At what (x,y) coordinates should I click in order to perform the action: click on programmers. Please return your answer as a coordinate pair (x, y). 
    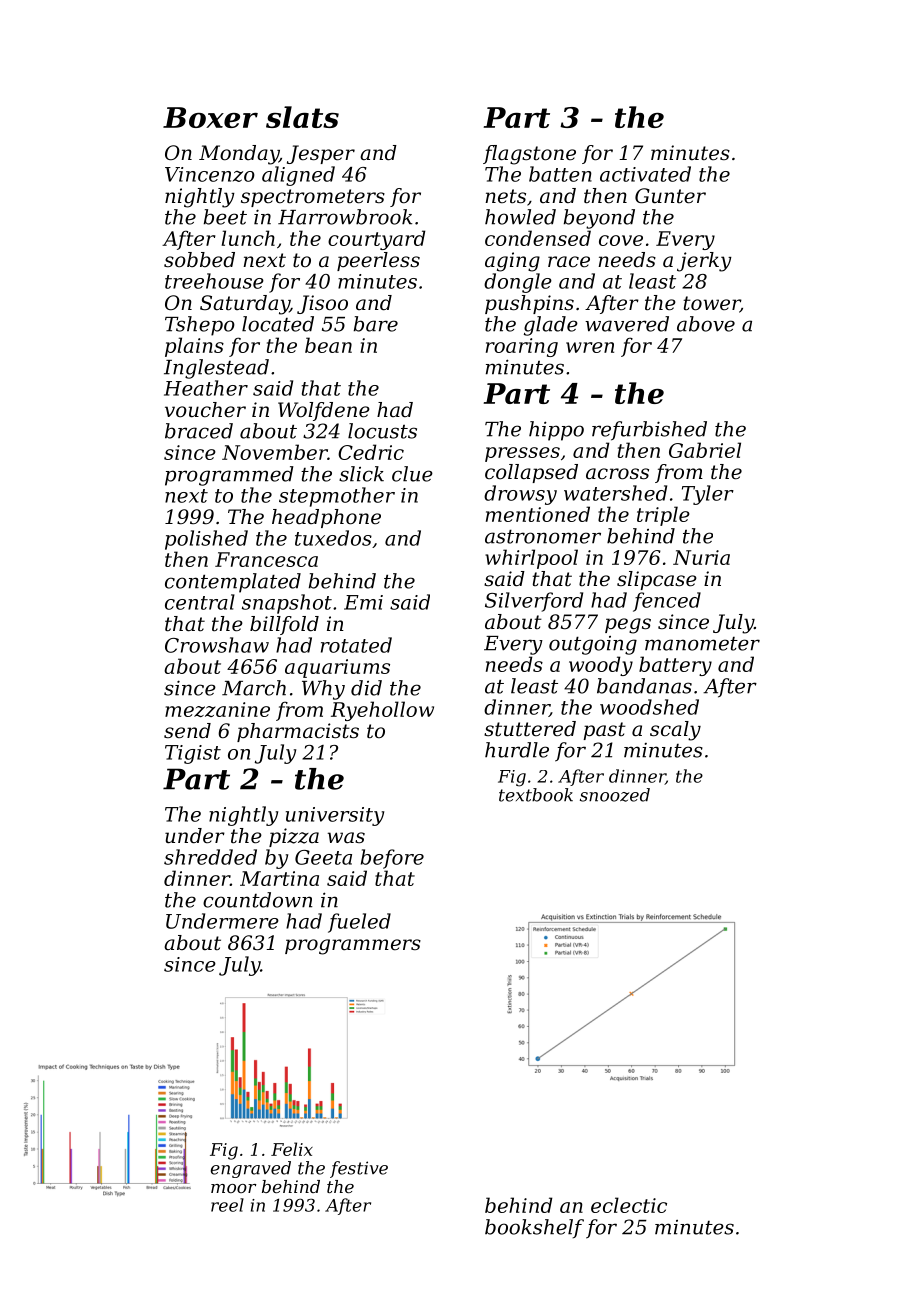
    Looking at the image, I should click on (353, 947).
